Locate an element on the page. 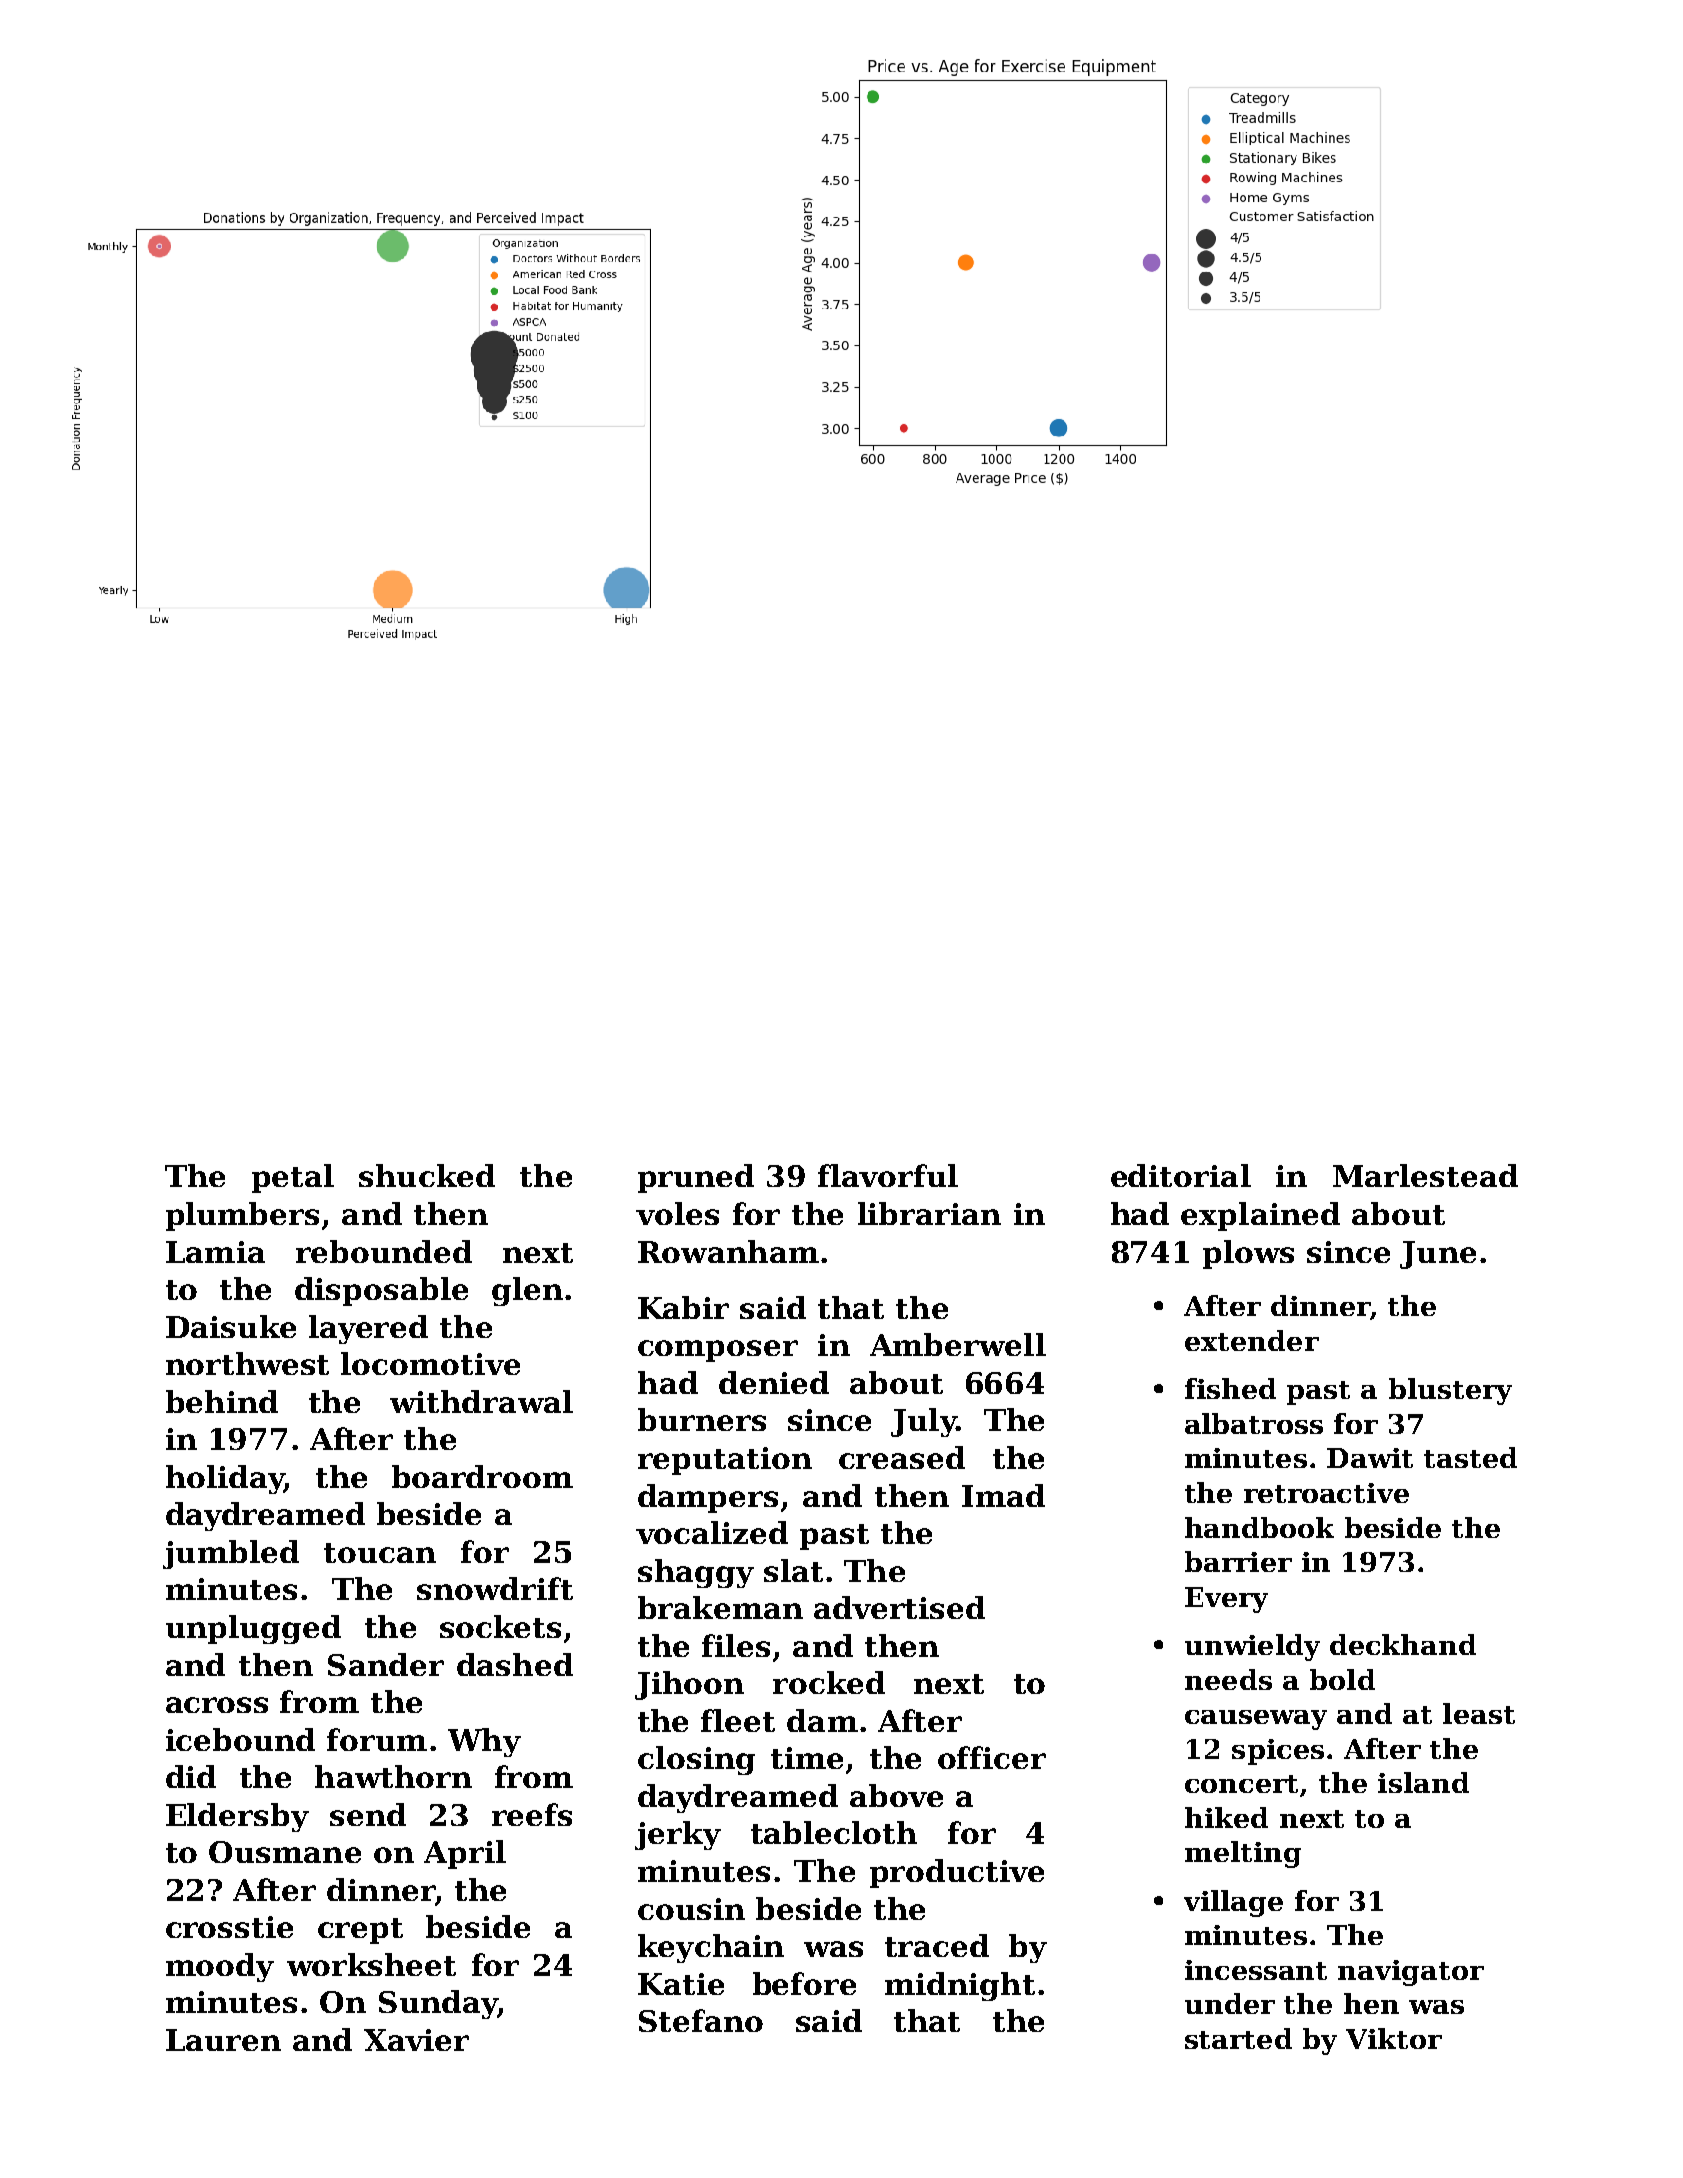  editorial is located at coordinates (1181, 1175).
